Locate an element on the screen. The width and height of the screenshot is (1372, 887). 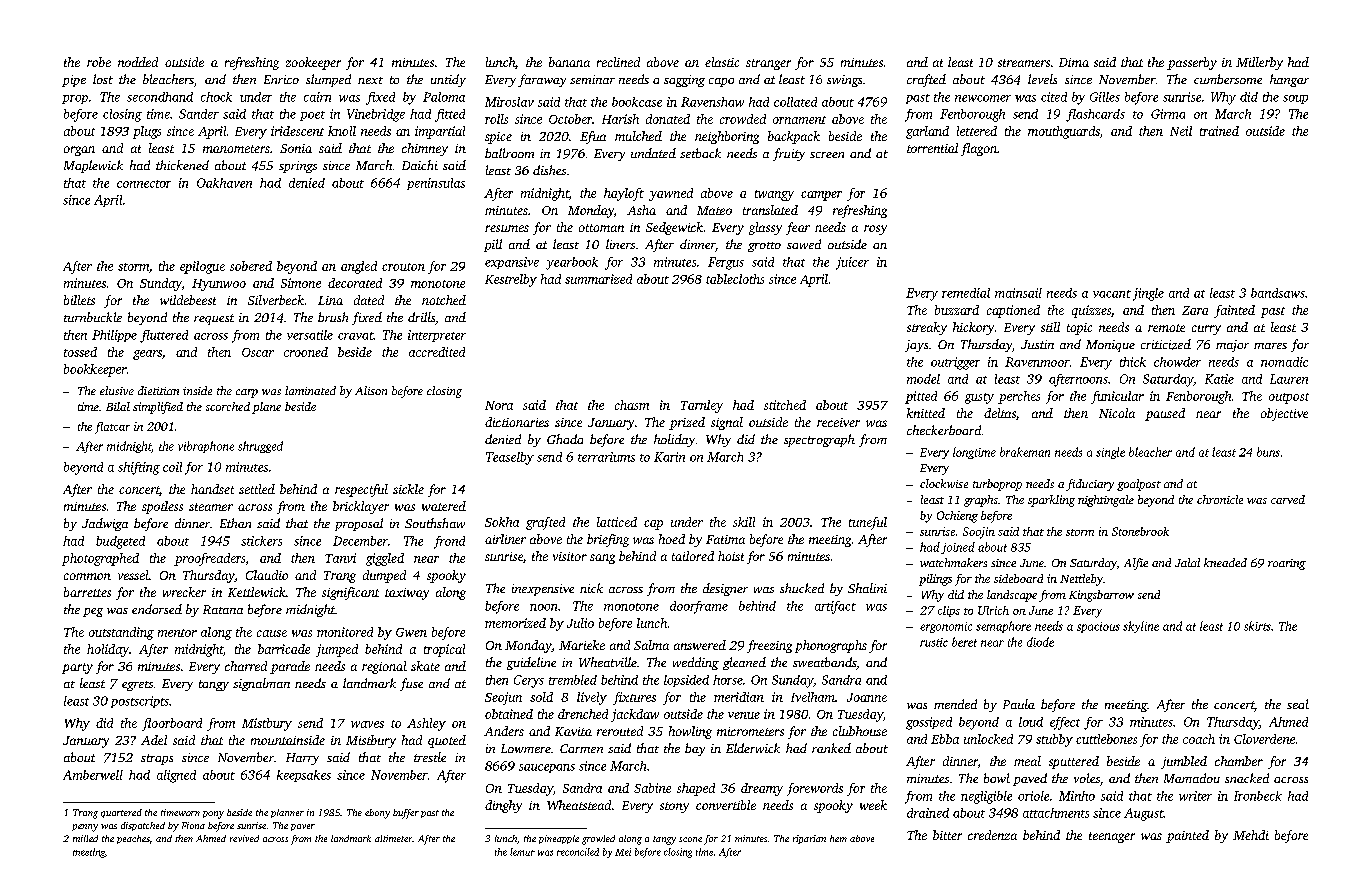
Shalini is located at coordinates (867, 588).
